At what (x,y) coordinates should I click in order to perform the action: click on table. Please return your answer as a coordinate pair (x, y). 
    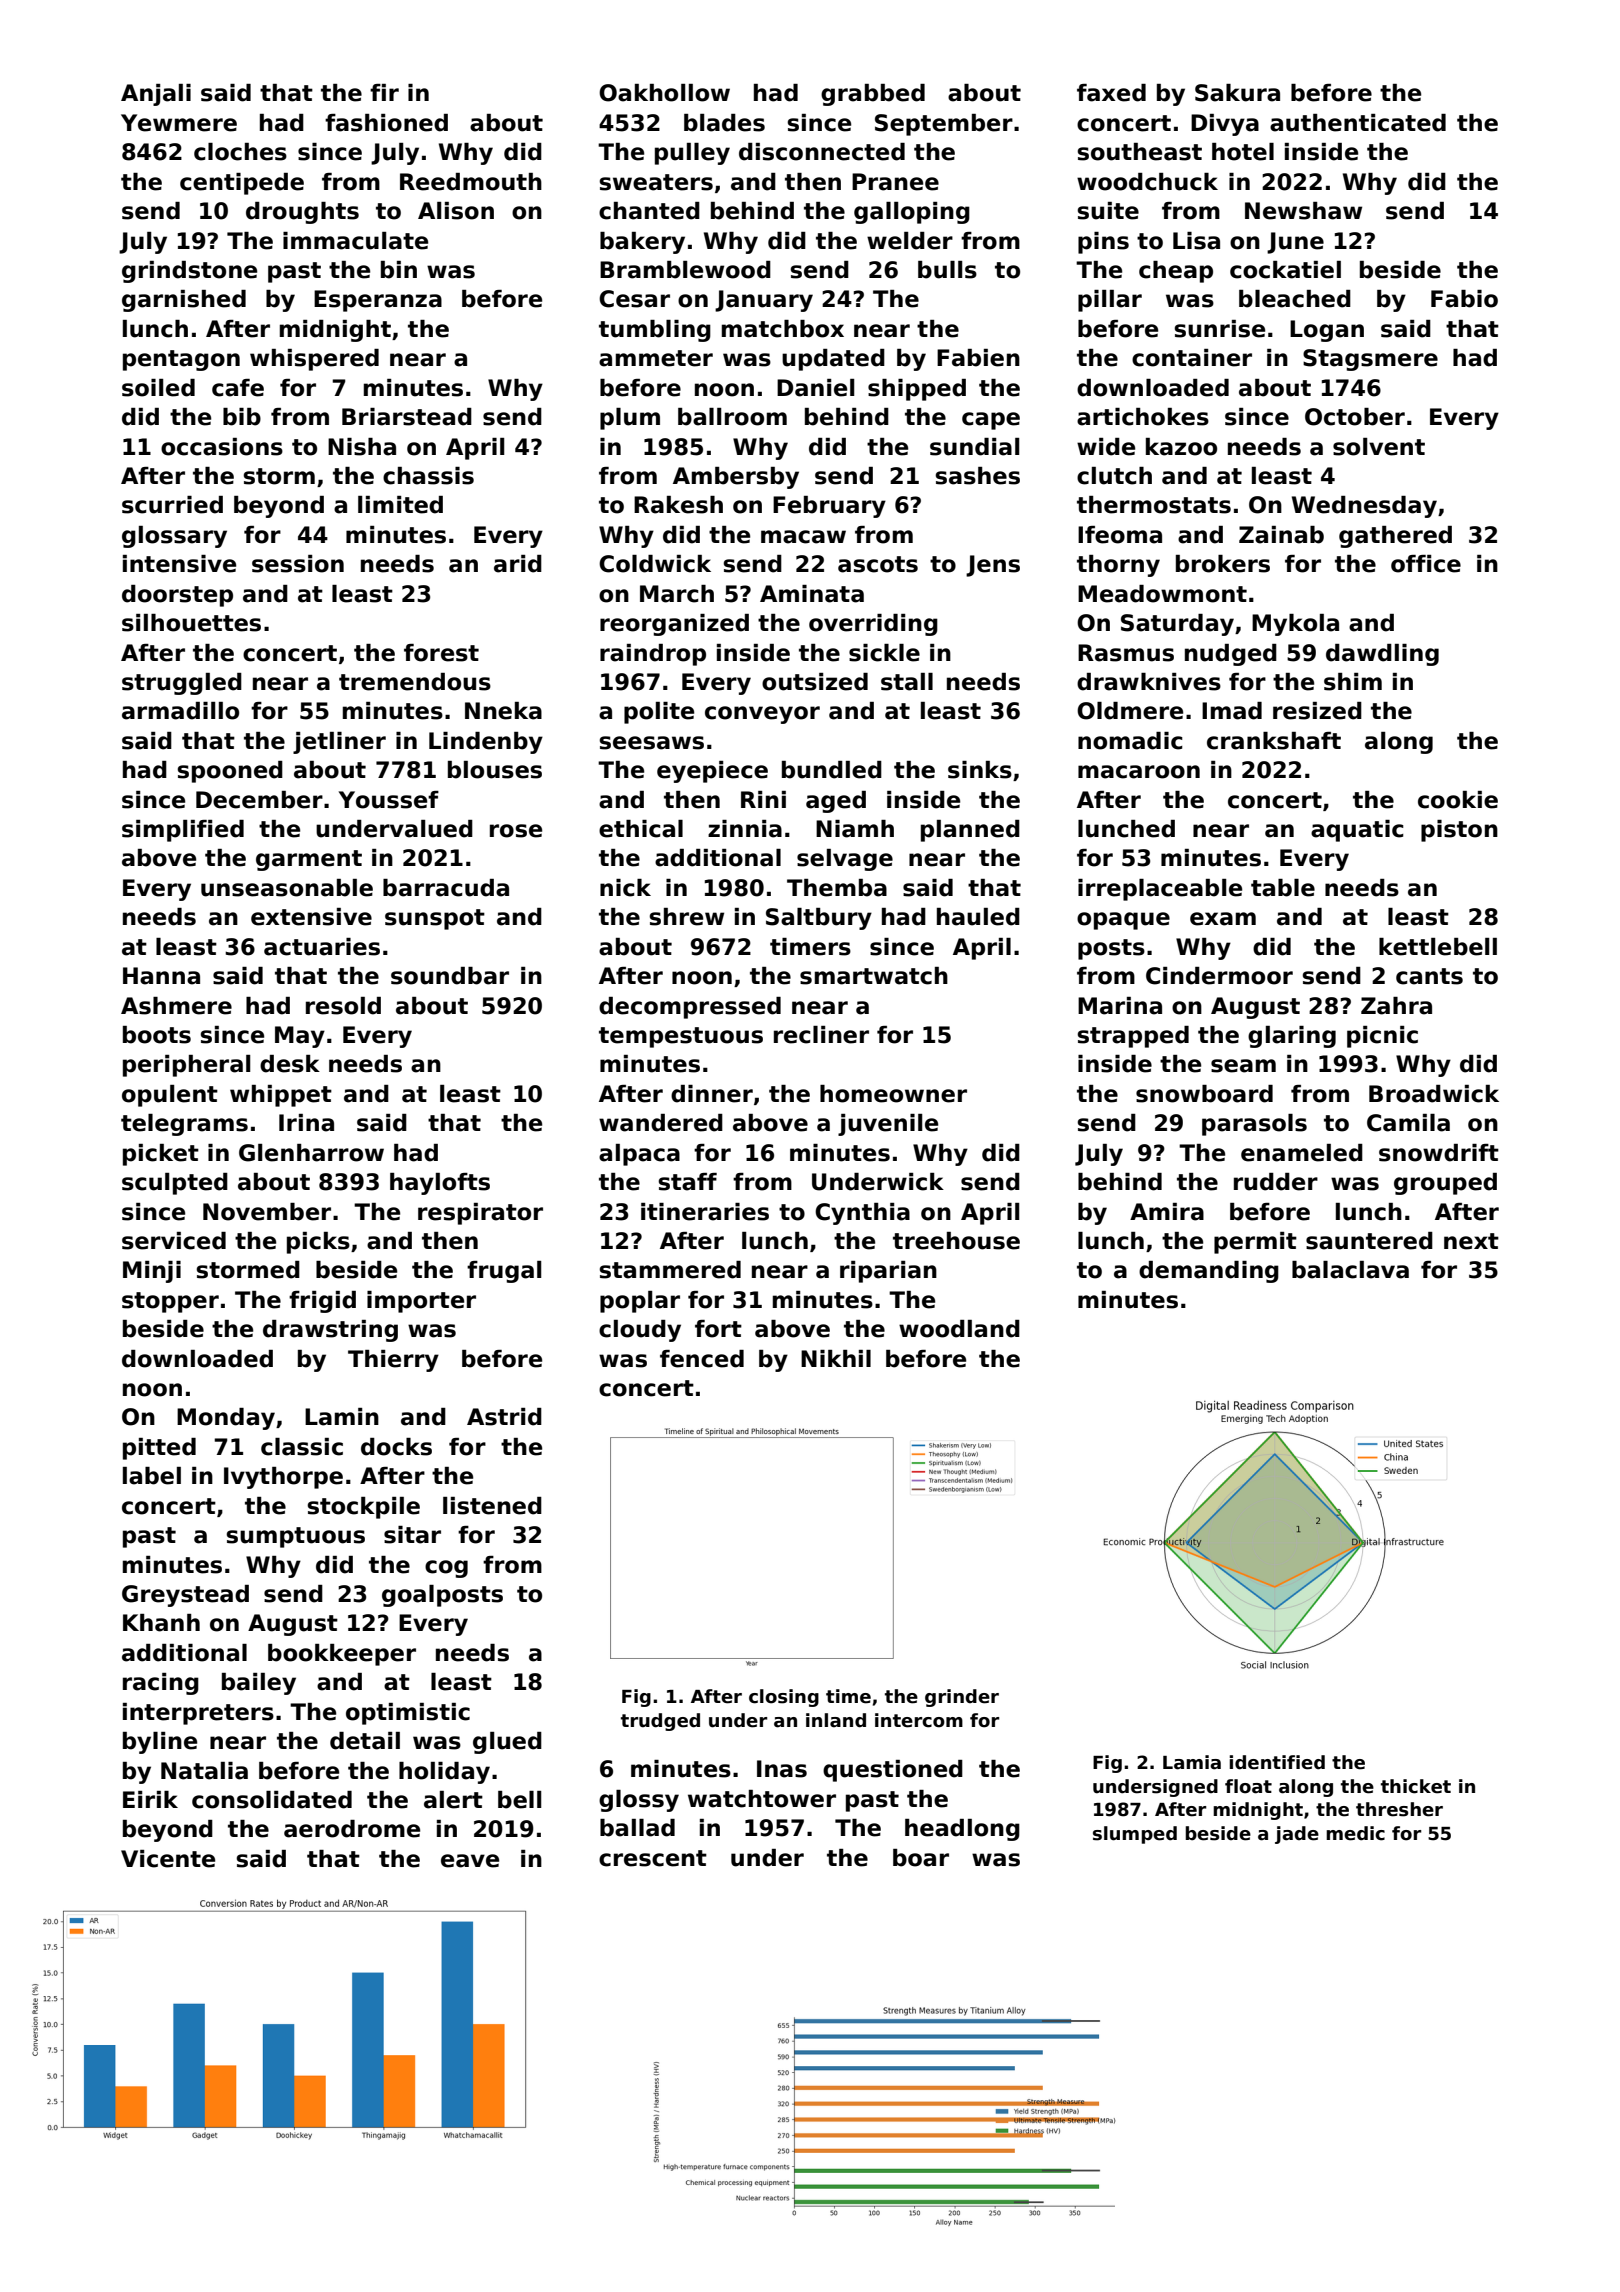
    Looking at the image, I should click on (1283, 888).
